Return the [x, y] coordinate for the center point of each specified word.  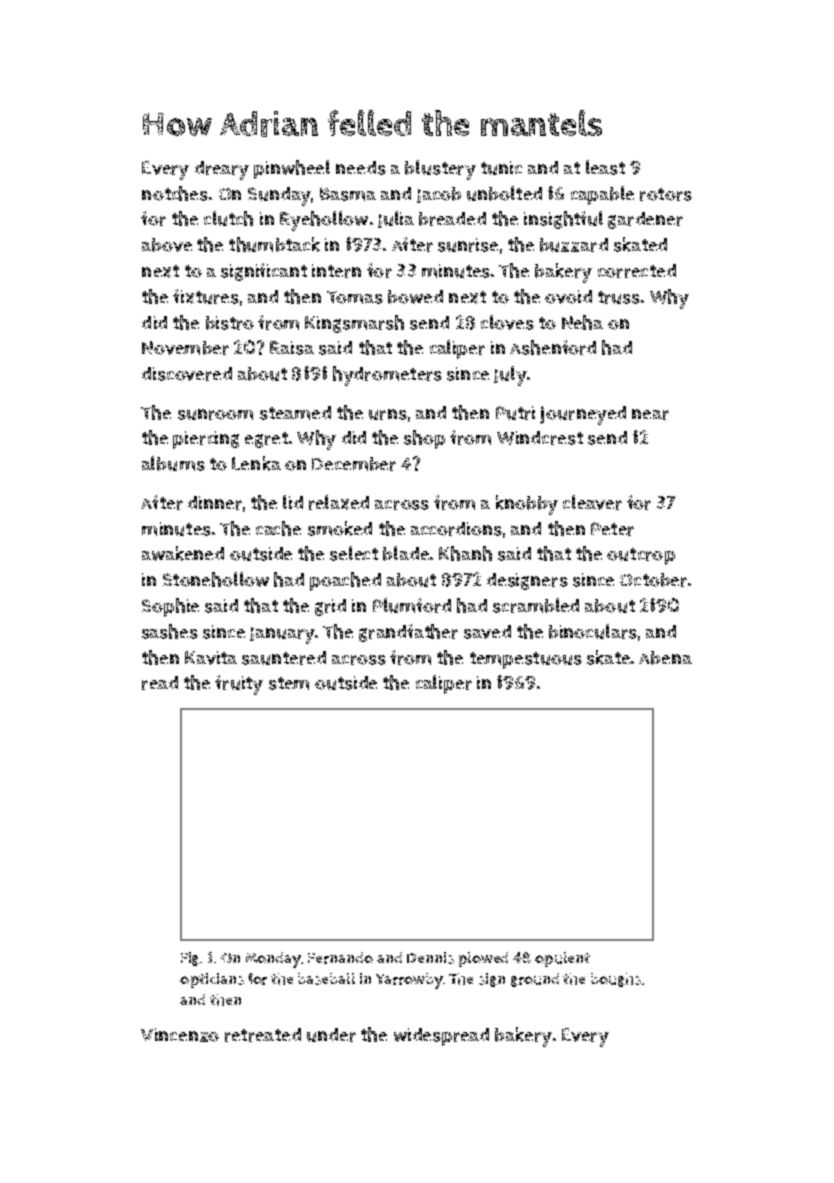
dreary [222, 170]
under [331, 1035]
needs [361, 168]
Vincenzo [180, 1035]
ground [535, 980]
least [605, 167]
